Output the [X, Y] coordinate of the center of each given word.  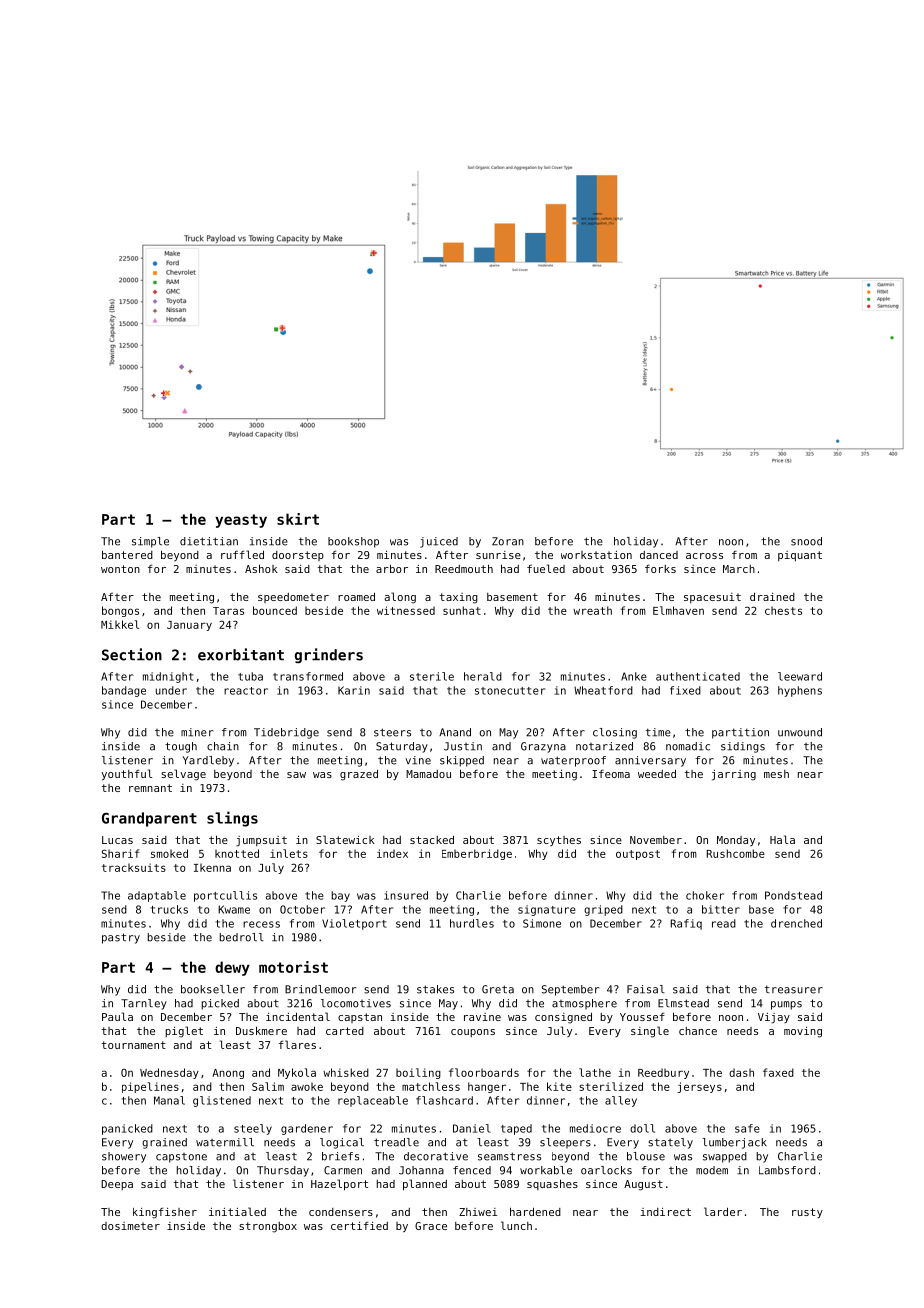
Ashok [261, 568]
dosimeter [130, 1226]
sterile [432, 676]
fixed [685, 690]
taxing [459, 598]
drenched [796, 923]
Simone [542, 923]
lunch [516, 1225]
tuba [250, 676]
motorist [293, 967]
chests [783, 610]
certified [359, 1225]
